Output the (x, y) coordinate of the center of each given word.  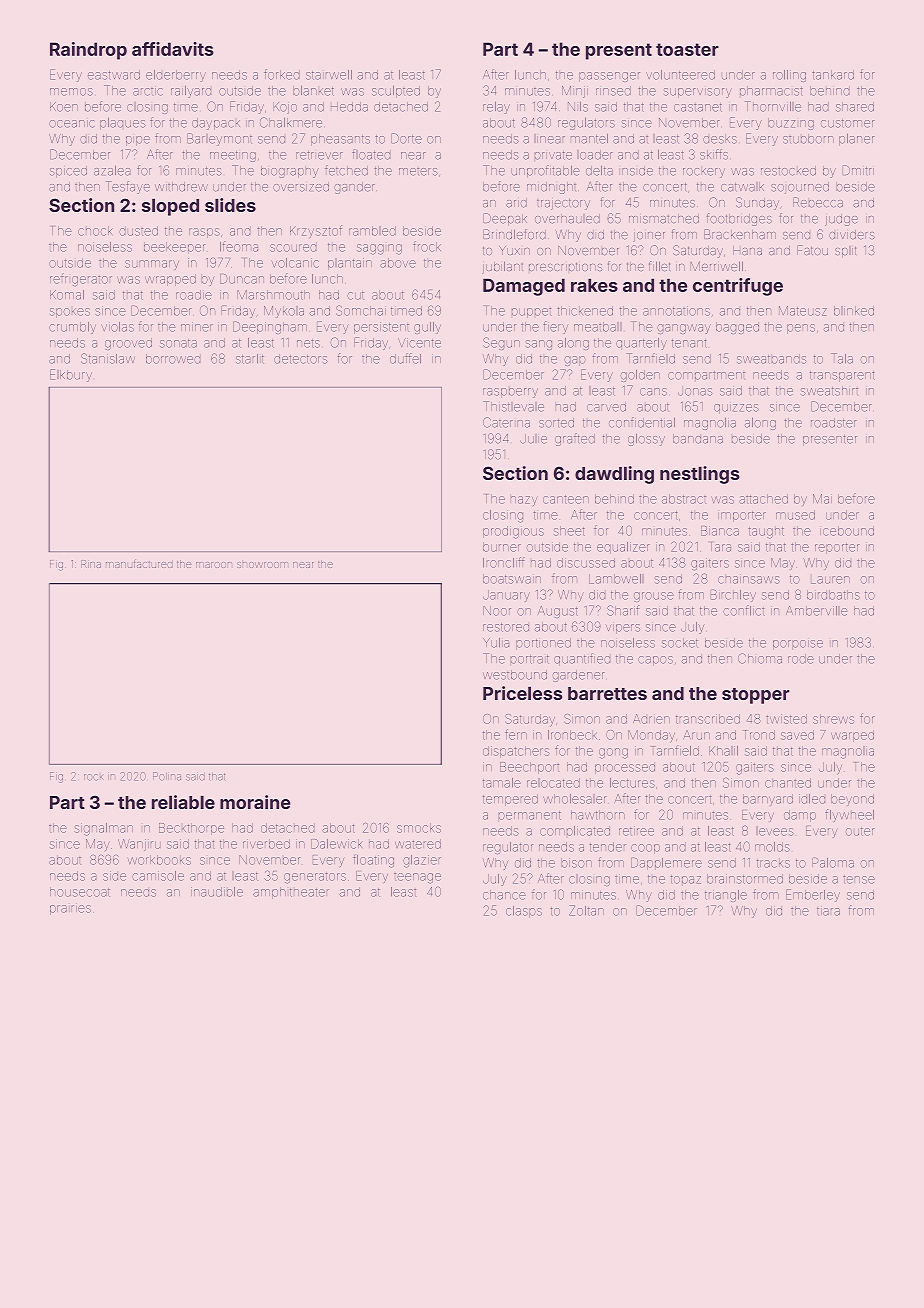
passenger (609, 77)
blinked (854, 311)
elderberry (176, 76)
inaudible (217, 892)
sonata (178, 343)
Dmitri (858, 170)
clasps (524, 912)
